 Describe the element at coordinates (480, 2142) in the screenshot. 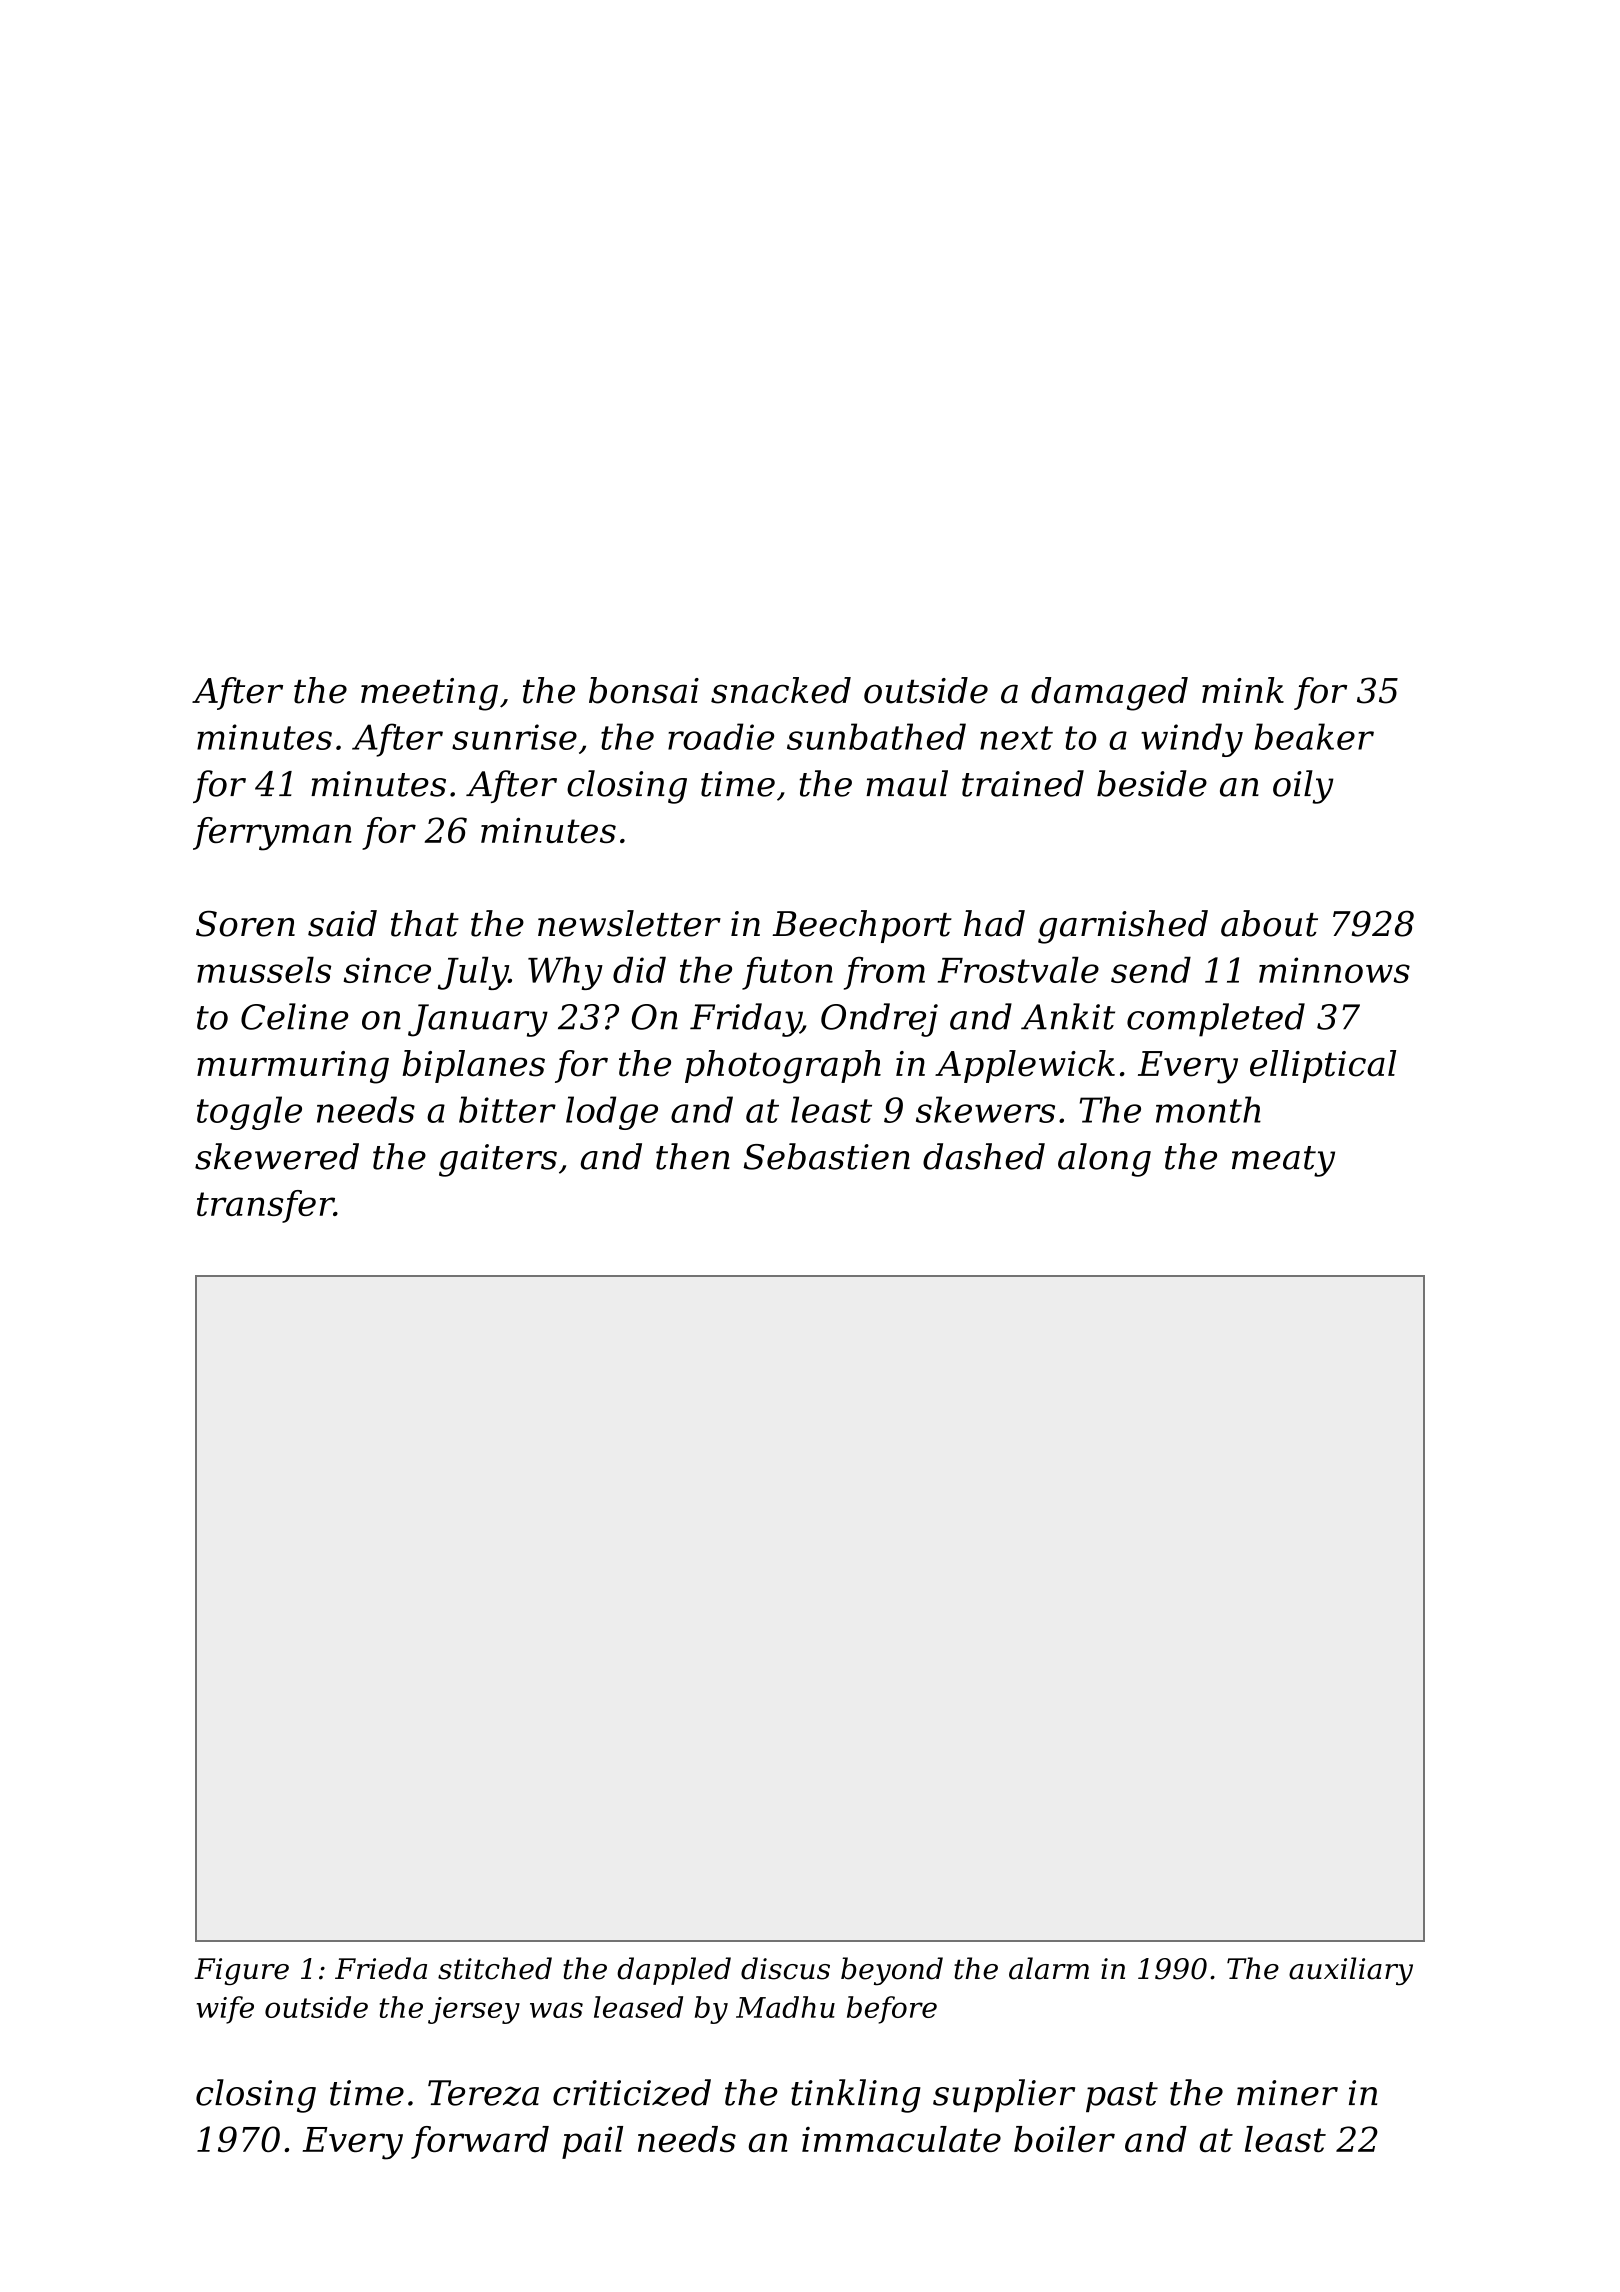

I see `forward` at that location.
